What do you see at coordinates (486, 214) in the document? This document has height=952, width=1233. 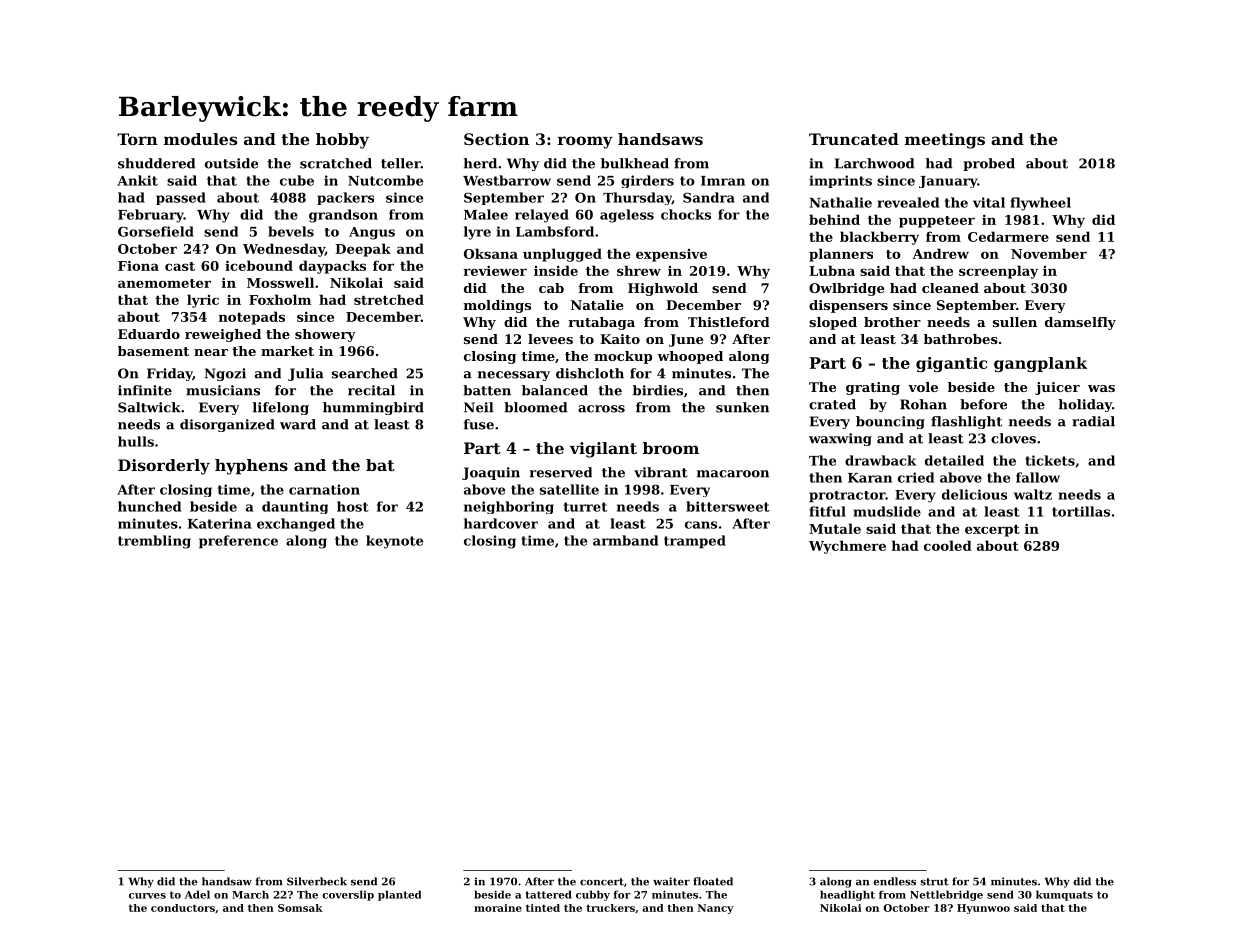 I see `Malee` at bounding box center [486, 214].
